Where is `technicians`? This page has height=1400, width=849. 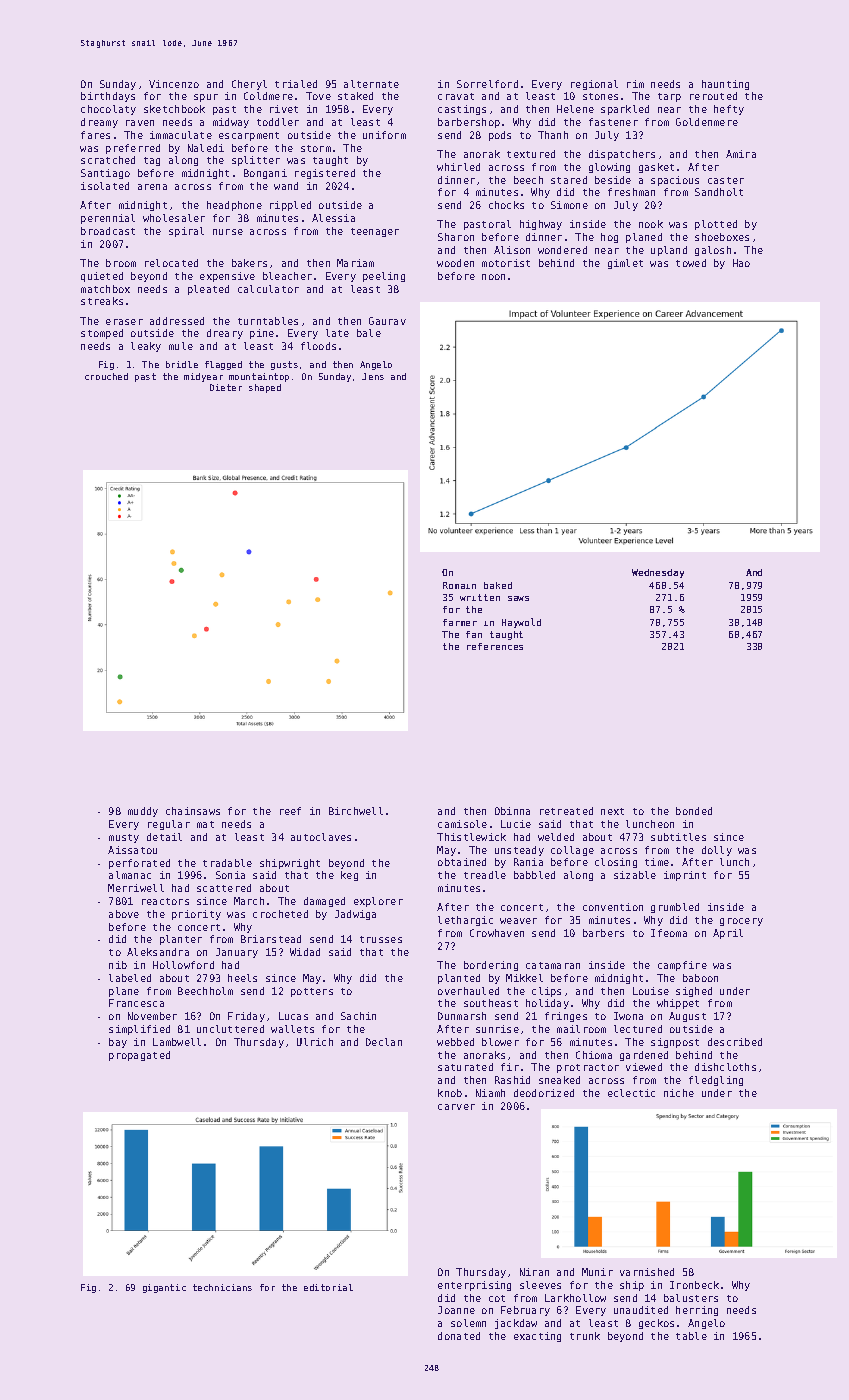 technicians is located at coordinates (222, 1287).
